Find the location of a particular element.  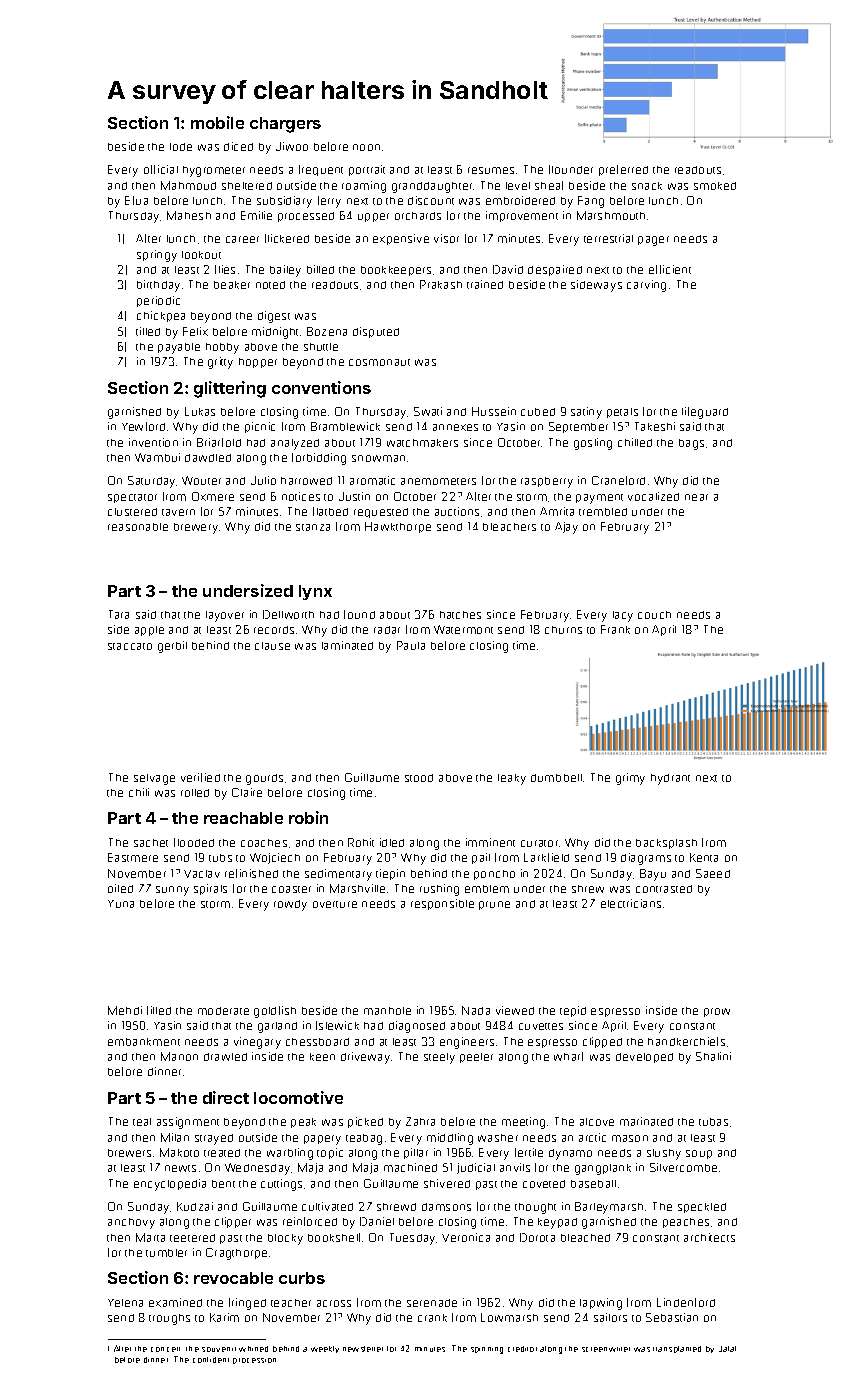

lifeguard is located at coordinates (705, 413).
